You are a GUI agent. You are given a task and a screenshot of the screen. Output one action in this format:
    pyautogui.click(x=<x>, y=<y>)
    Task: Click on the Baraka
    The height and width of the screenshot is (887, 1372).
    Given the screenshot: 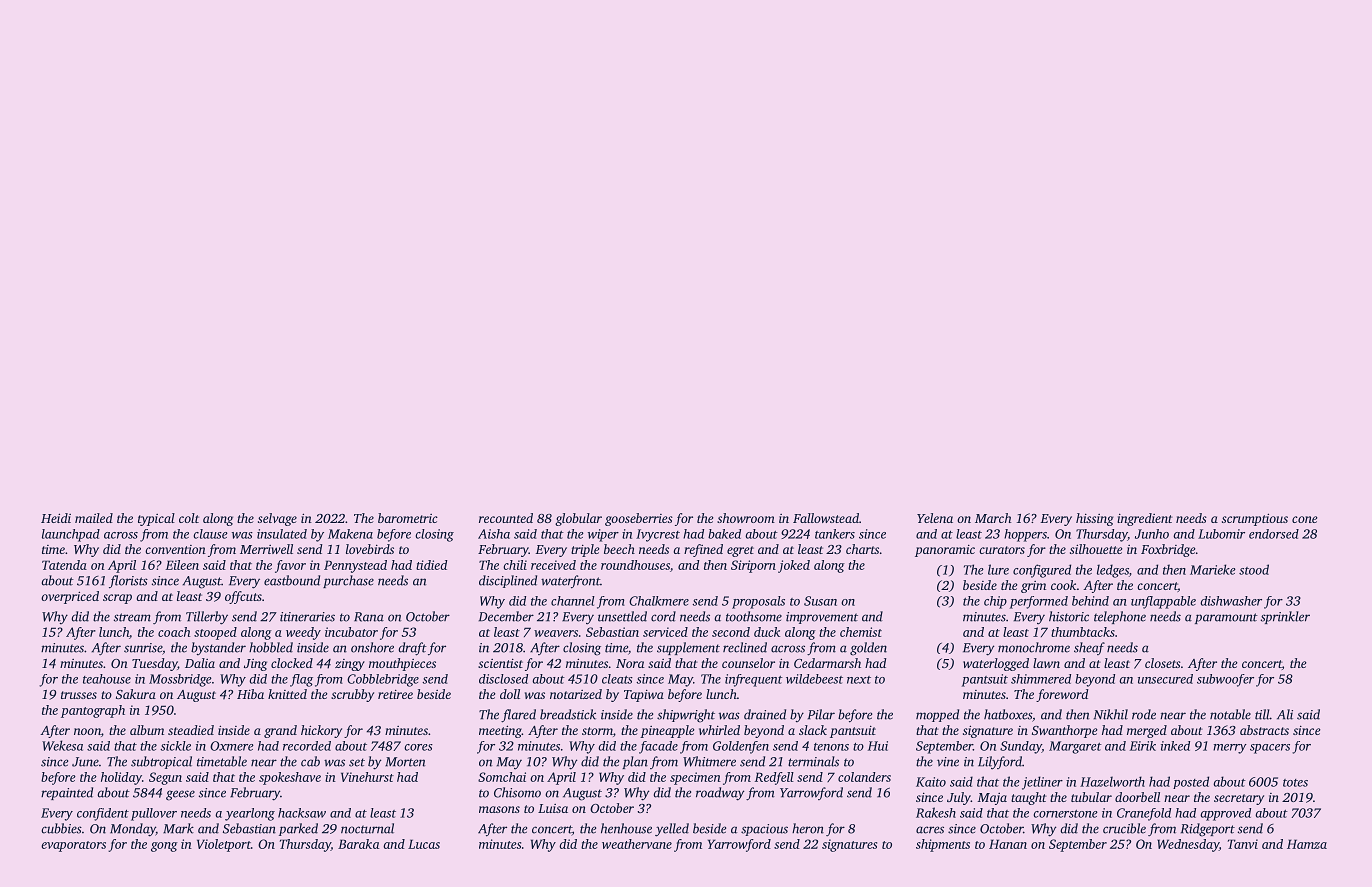 What is the action you would take?
    pyautogui.click(x=358, y=844)
